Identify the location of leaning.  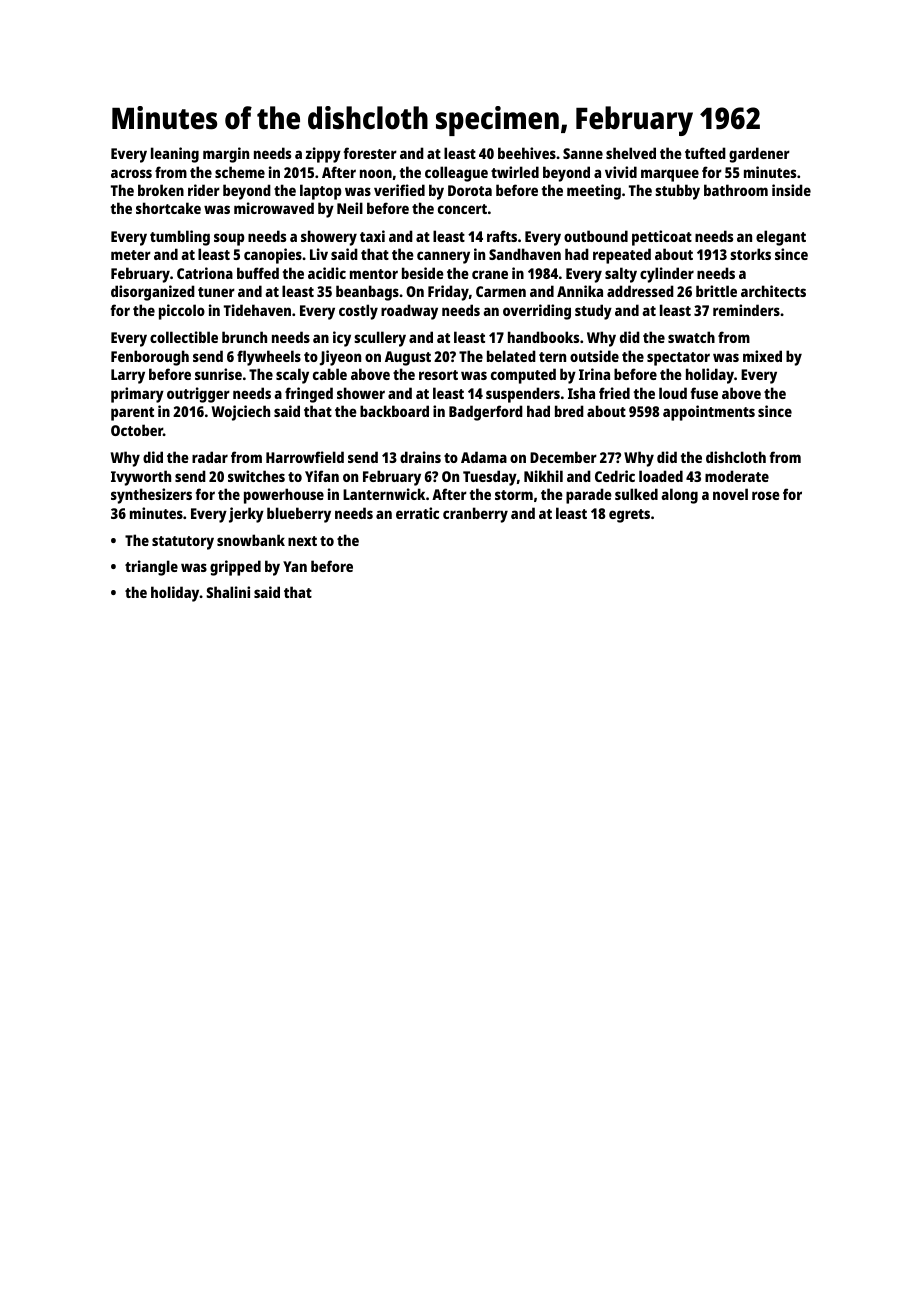
(175, 155).
